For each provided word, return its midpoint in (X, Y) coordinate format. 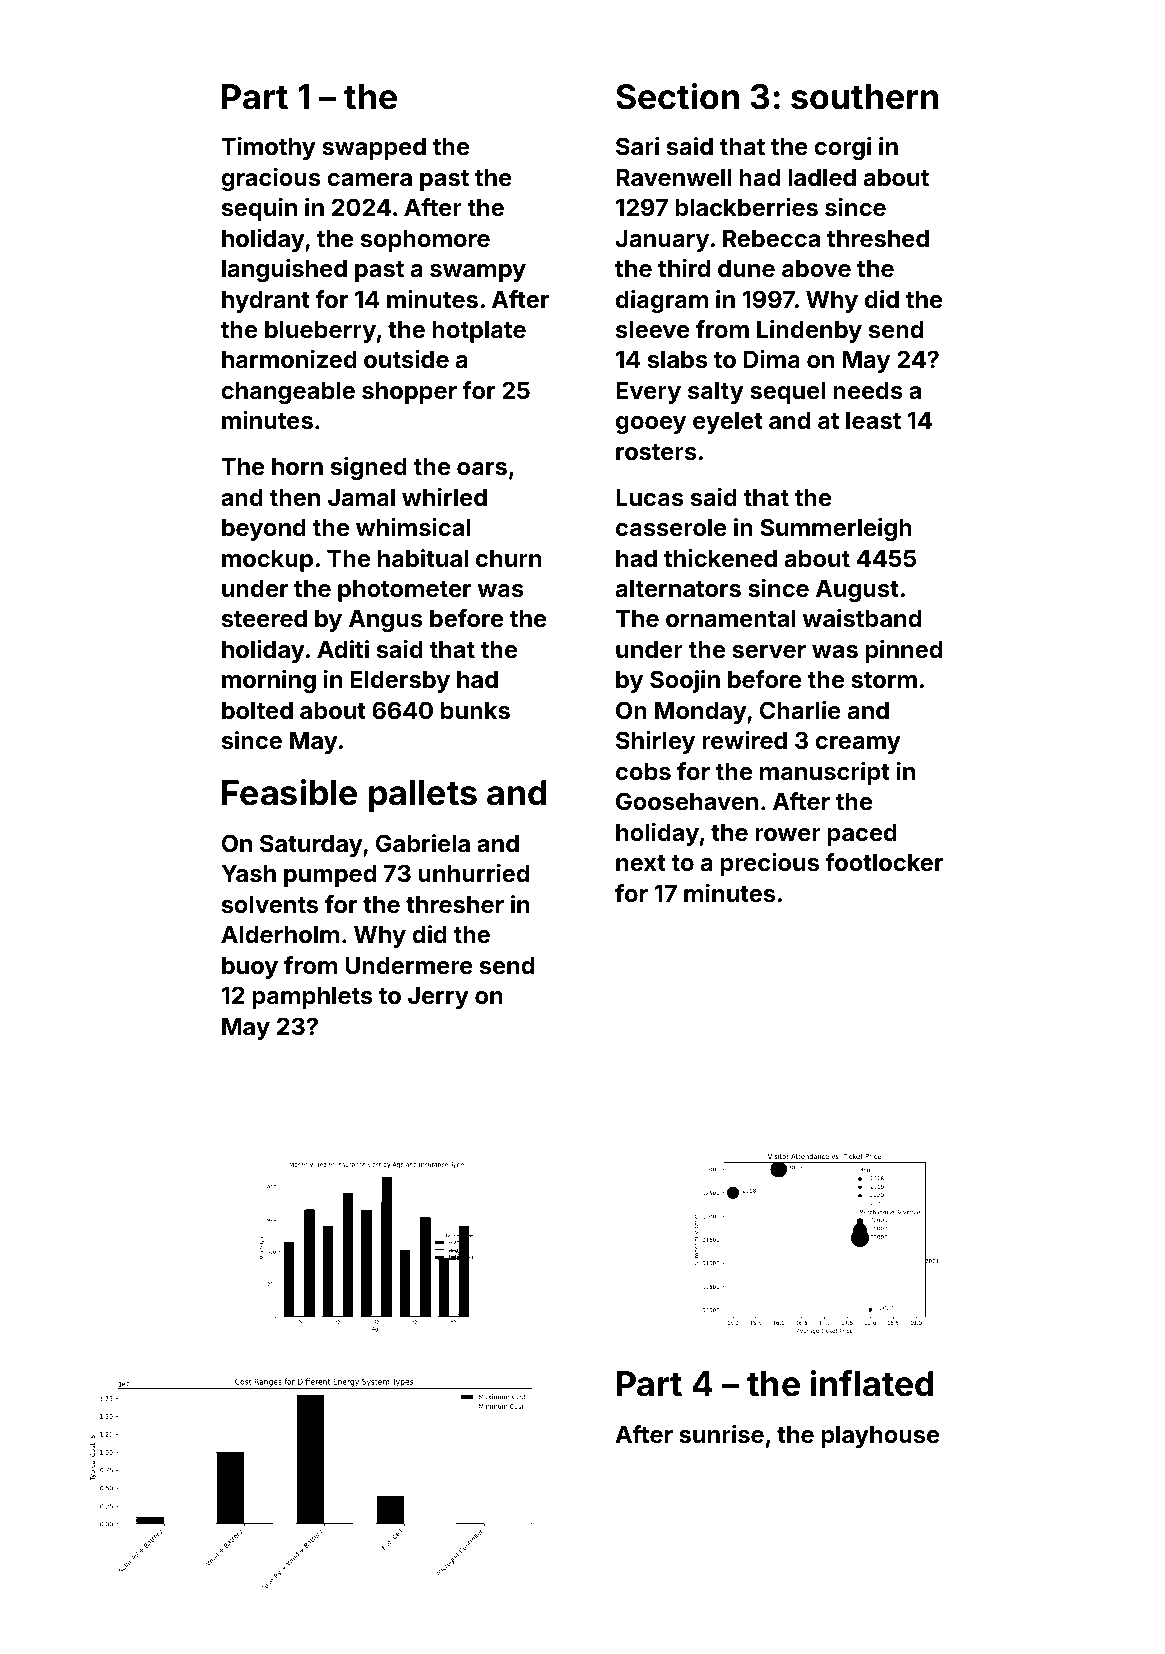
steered (264, 619)
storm (884, 680)
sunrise (721, 1434)
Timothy (268, 148)
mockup (267, 561)
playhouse (880, 1437)
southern (864, 97)
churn (508, 559)
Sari (637, 146)
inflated (872, 1383)
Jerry (438, 998)
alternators (678, 589)
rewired (744, 740)
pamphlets (312, 998)
